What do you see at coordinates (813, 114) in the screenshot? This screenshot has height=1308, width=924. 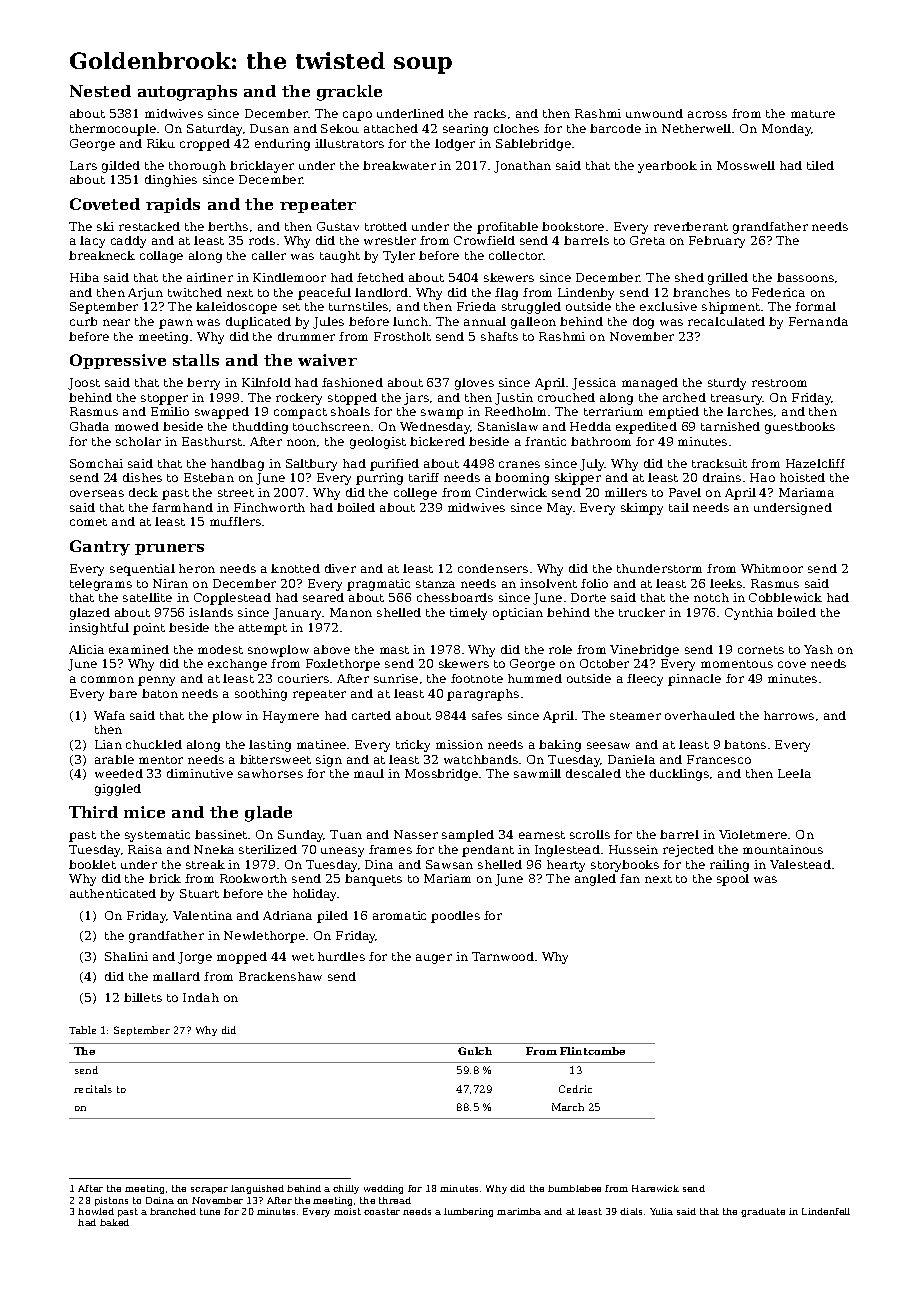 I see `mature` at bounding box center [813, 114].
